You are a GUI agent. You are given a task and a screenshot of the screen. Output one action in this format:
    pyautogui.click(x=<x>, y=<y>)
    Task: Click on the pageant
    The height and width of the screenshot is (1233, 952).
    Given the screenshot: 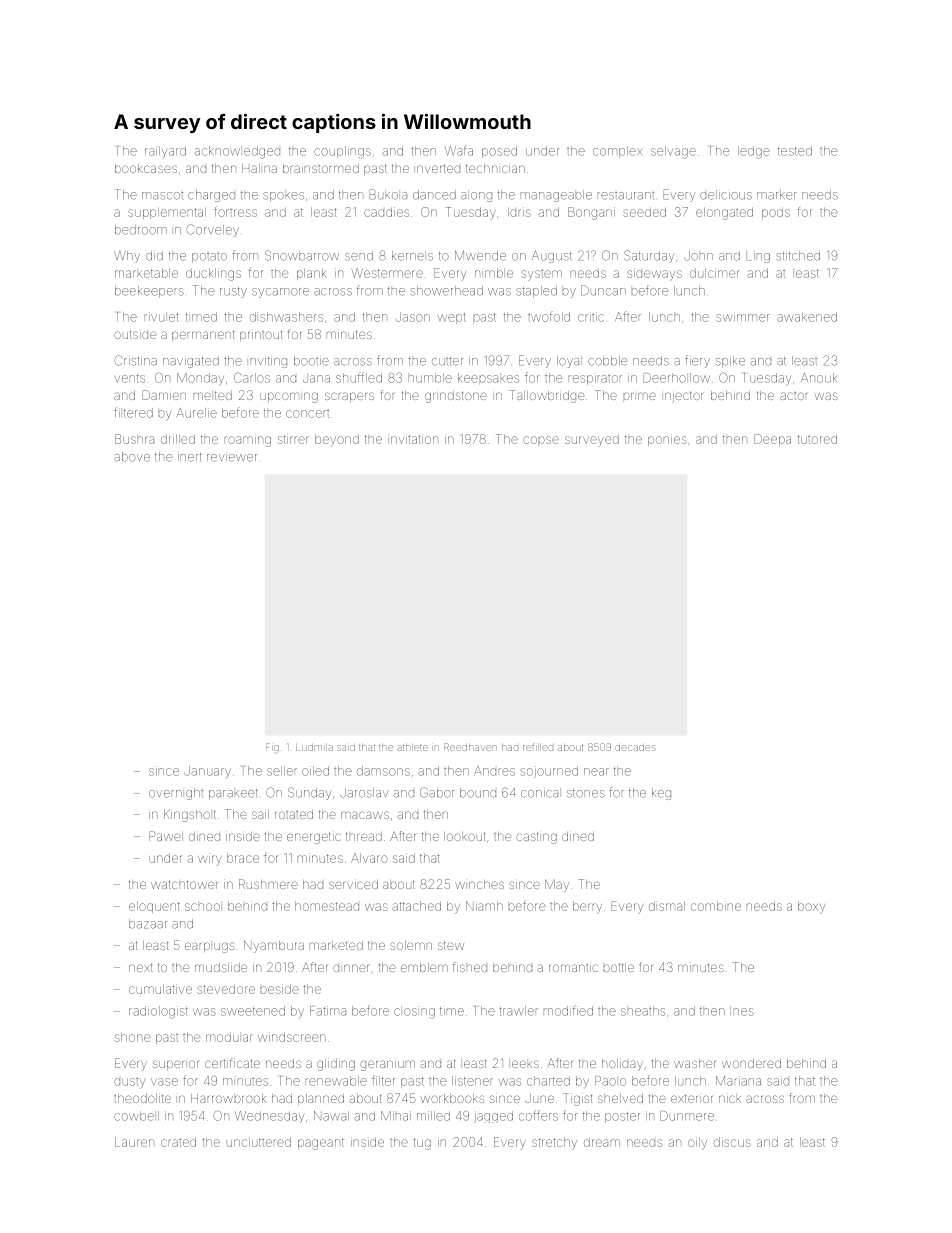 What is the action you would take?
    pyautogui.click(x=321, y=1144)
